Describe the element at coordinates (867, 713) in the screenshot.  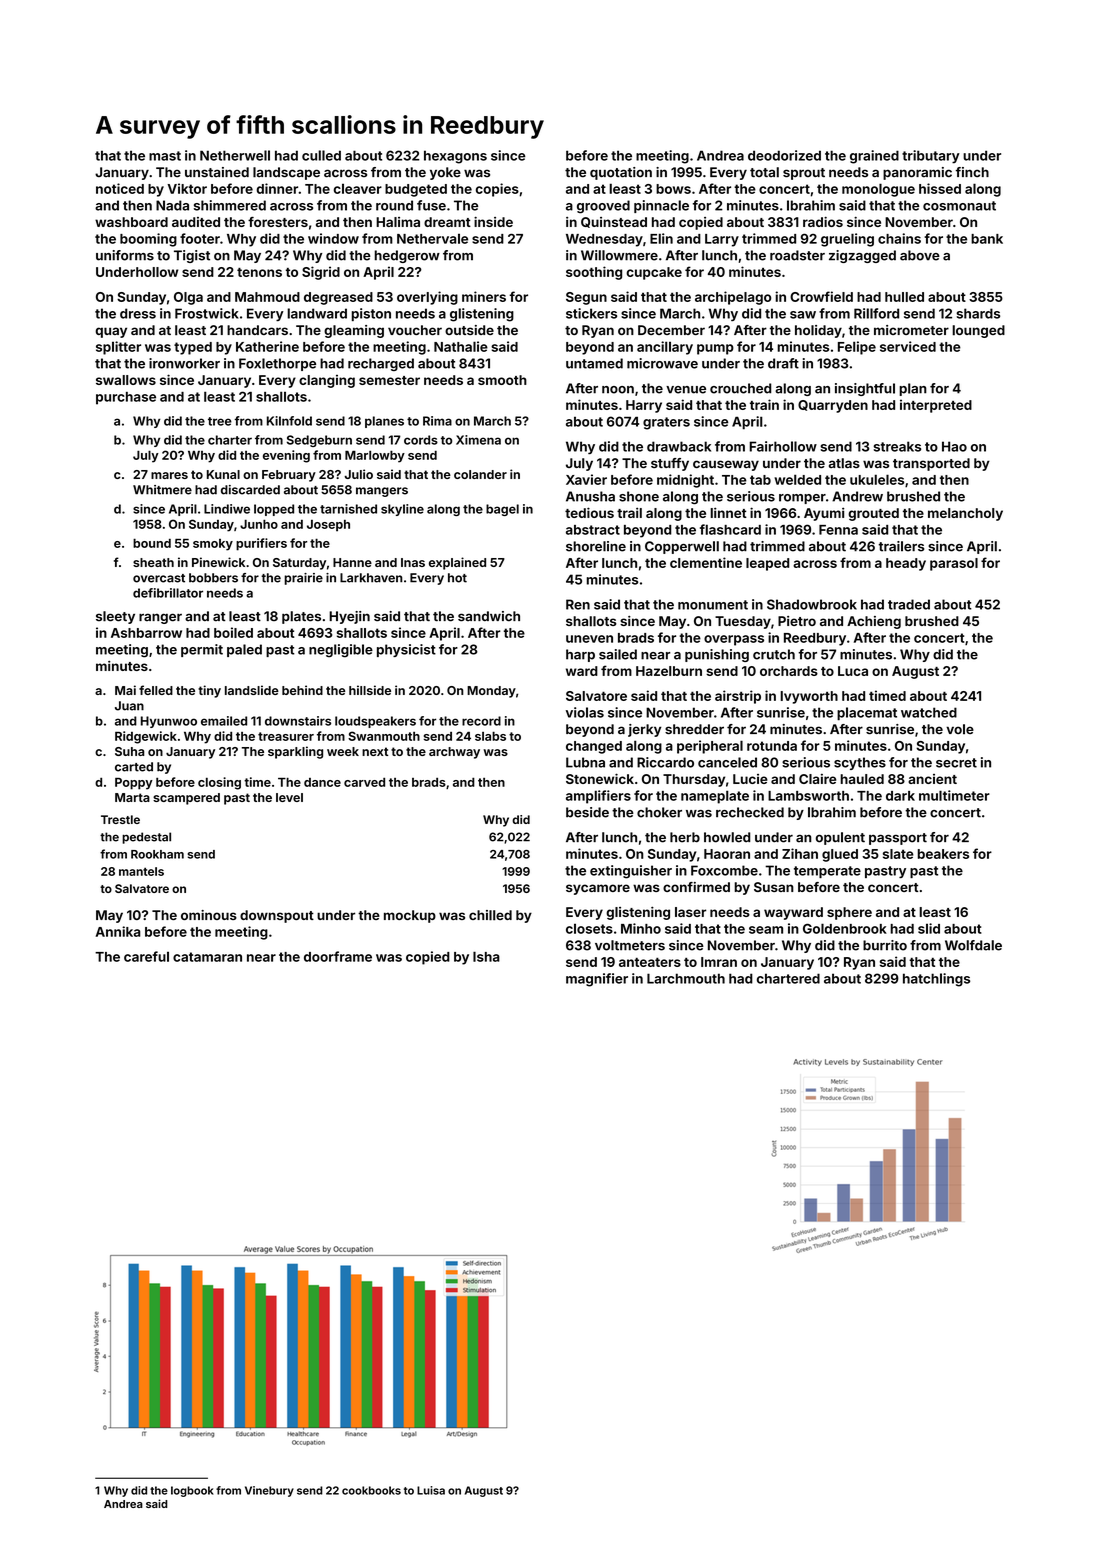
I see `placemat` at that location.
